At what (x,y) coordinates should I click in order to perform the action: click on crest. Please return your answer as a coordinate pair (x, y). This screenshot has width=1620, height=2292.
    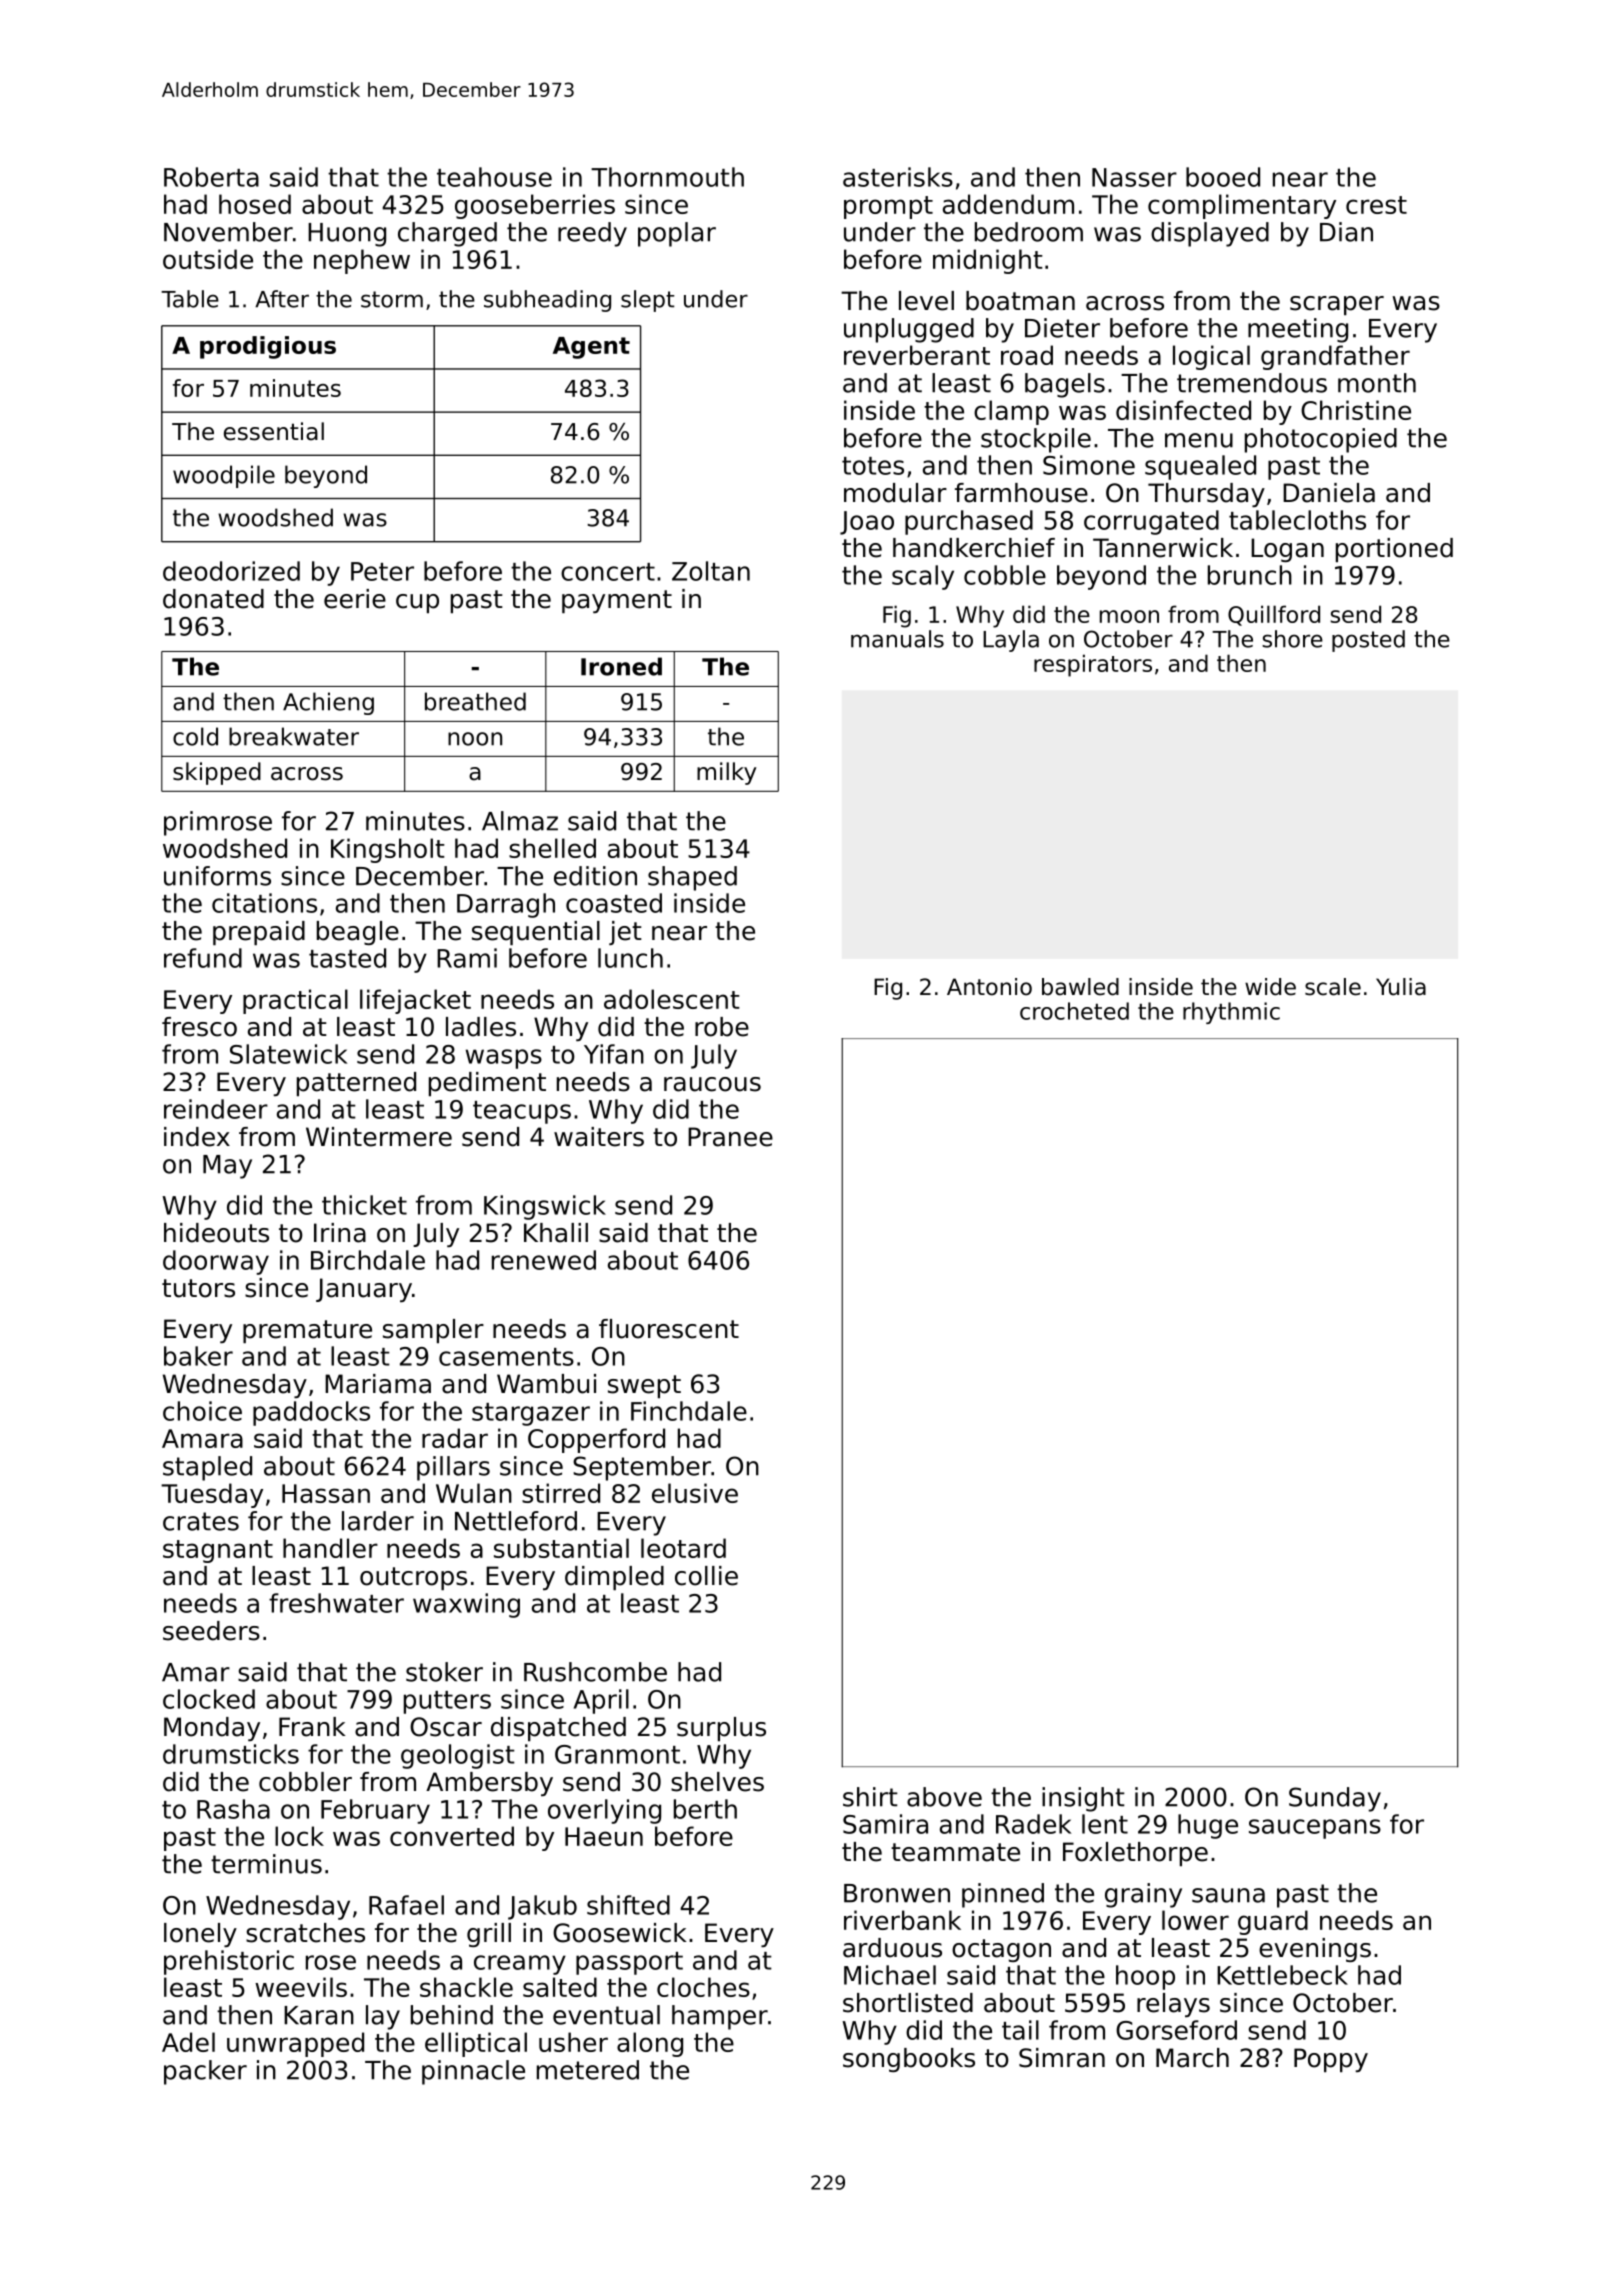
    Looking at the image, I should click on (1376, 205).
